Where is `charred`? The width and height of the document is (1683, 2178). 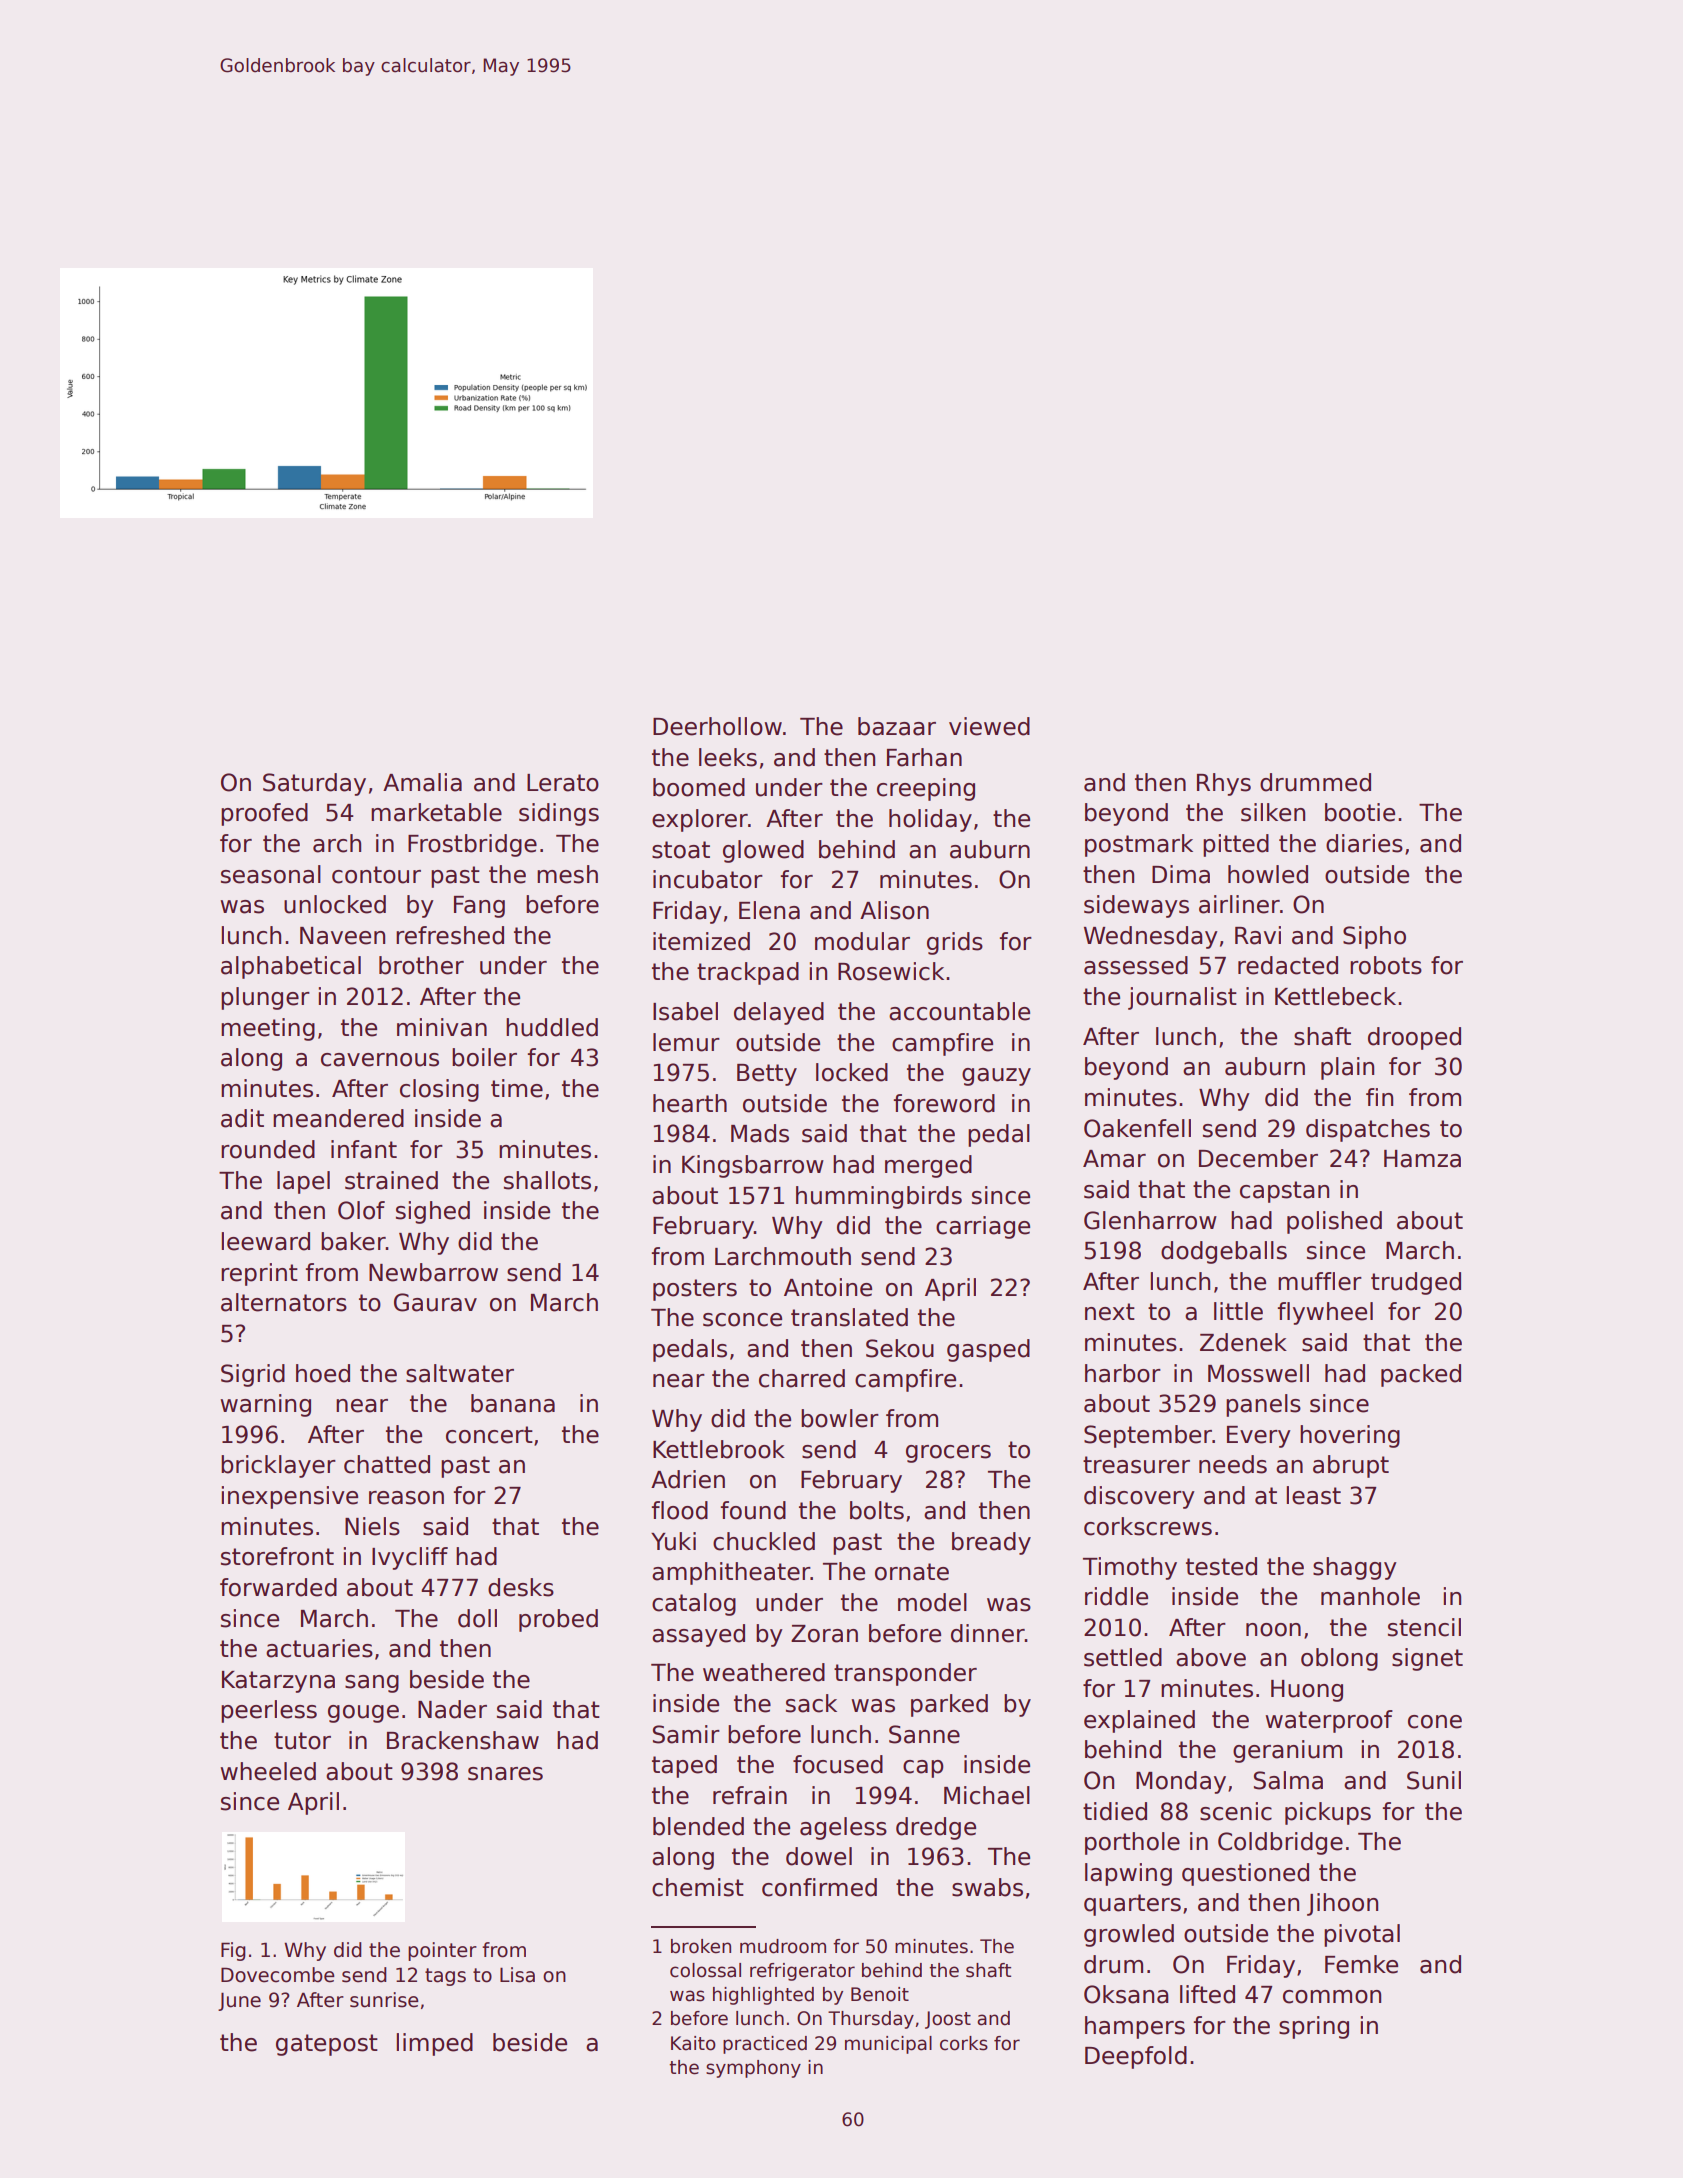 charred is located at coordinates (802, 1378).
